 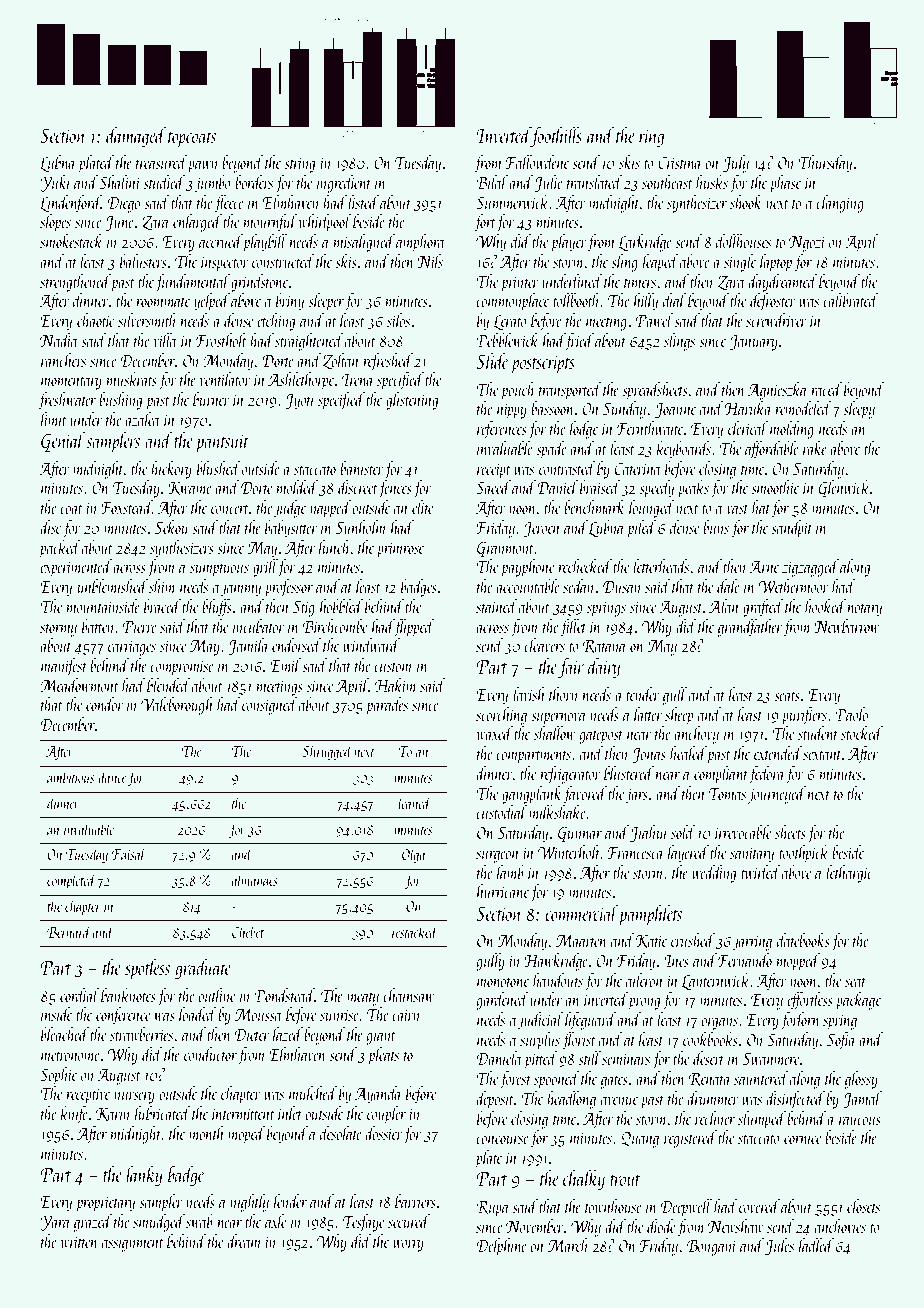 What do you see at coordinates (71, 241) in the page?
I see `smokestack` at bounding box center [71, 241].
